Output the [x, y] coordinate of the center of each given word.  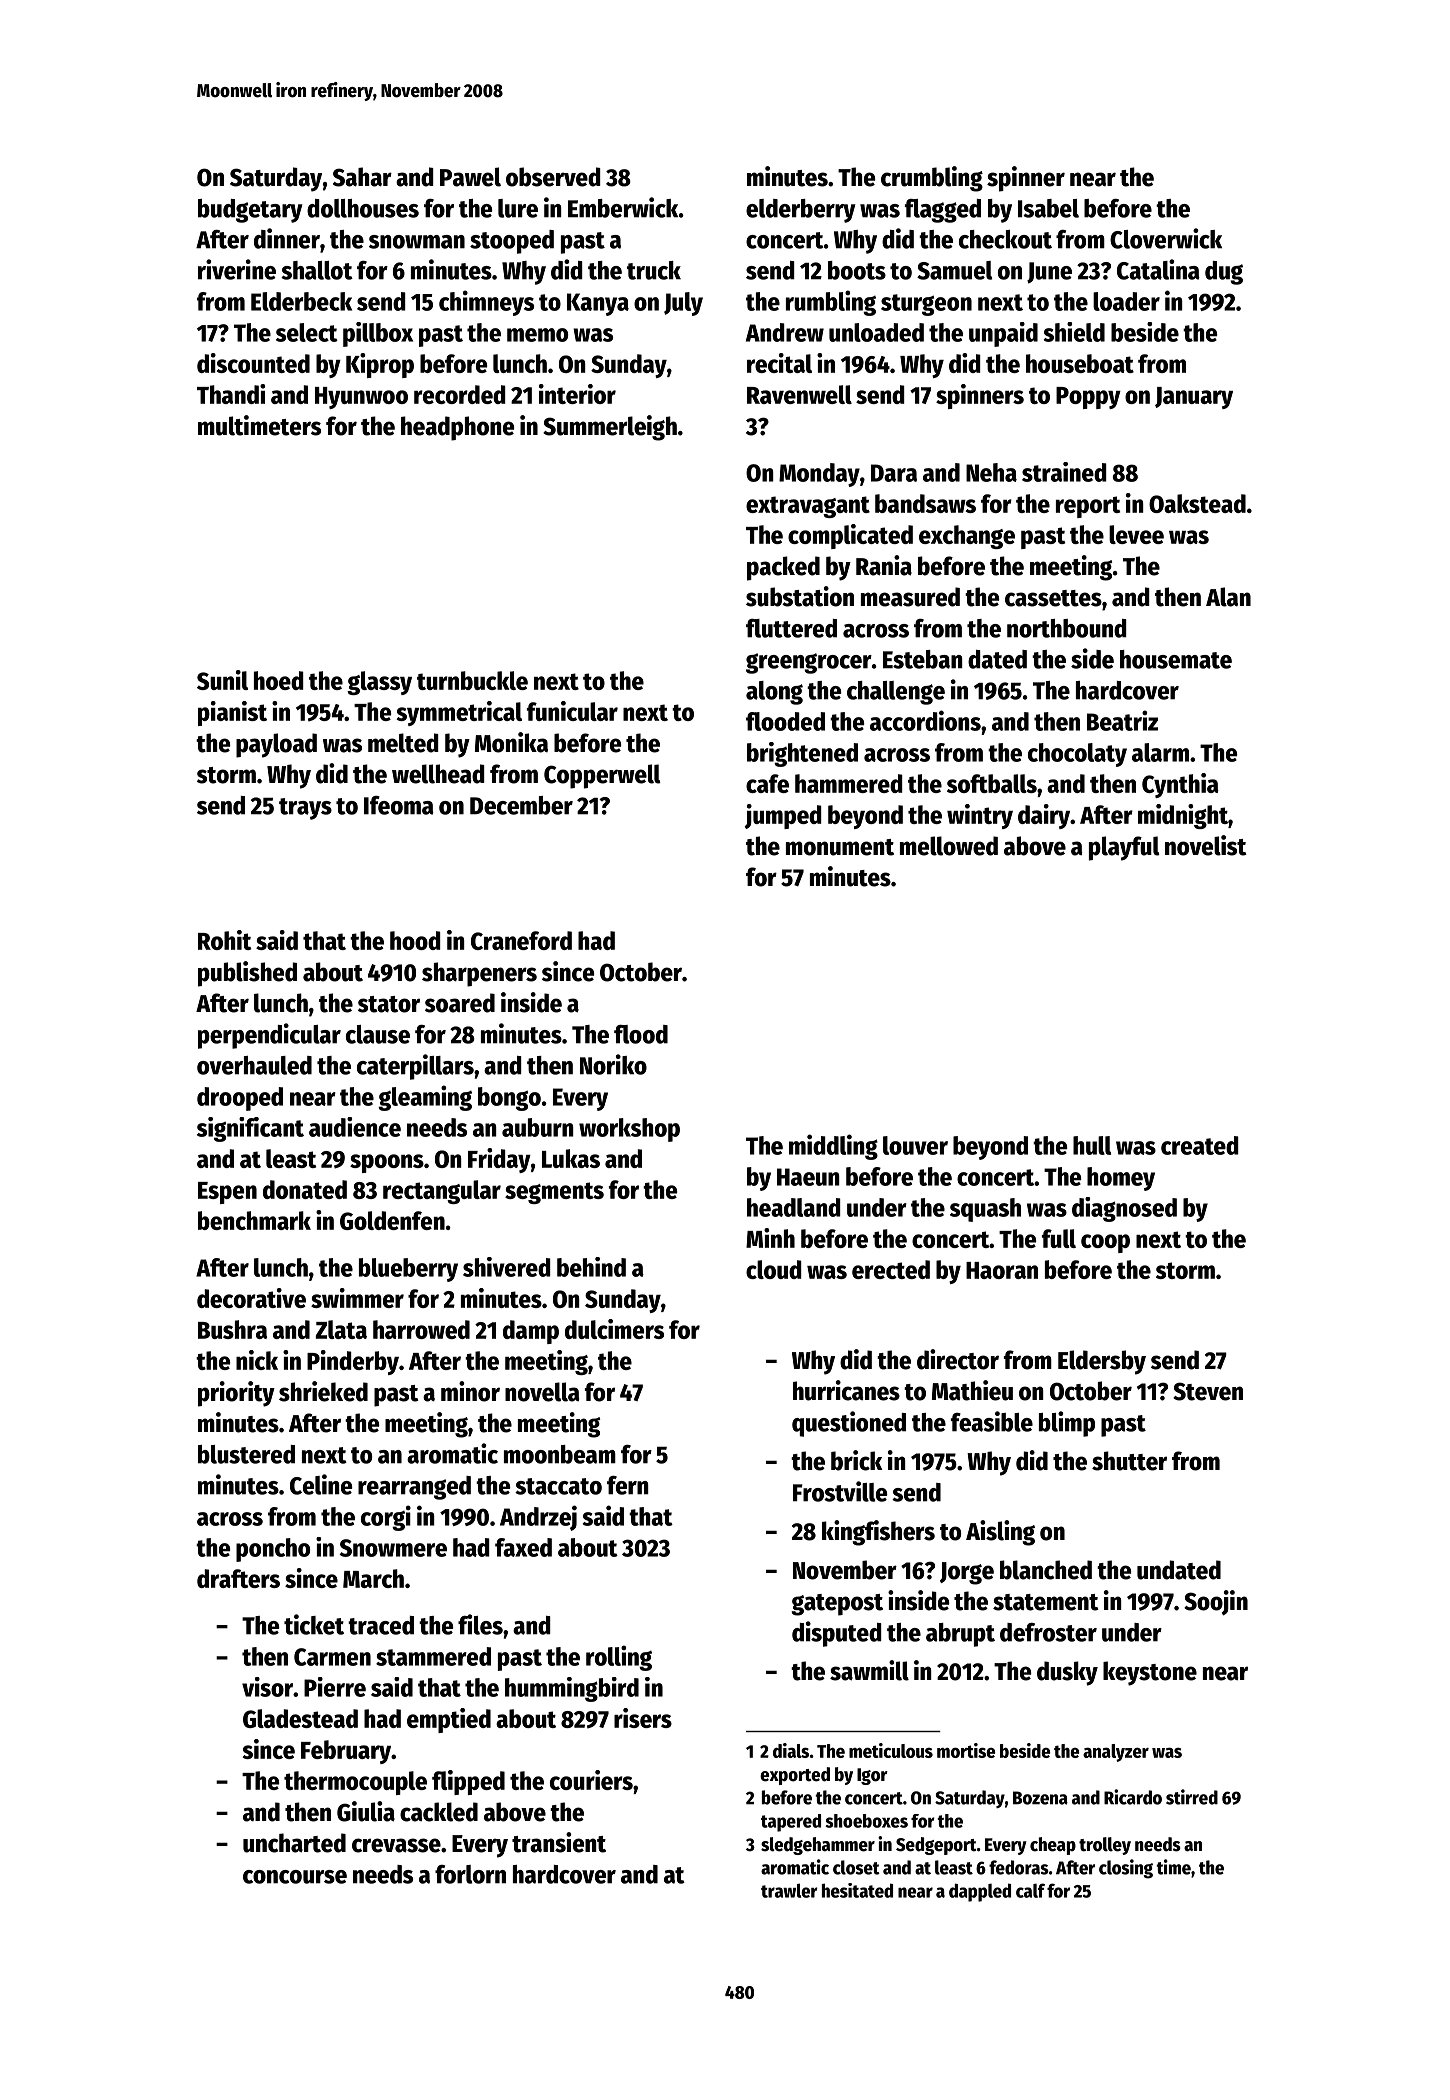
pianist [232, 713]
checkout [1005, 239]
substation [800, 596]
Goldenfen [392, 1220]
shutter [1129, 1461]
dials [791, 1750]
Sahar [362, 177]
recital [779, 363]
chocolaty [1077, 755]
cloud [774, 1269]
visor [267, 1687]
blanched [1046, 1570]
